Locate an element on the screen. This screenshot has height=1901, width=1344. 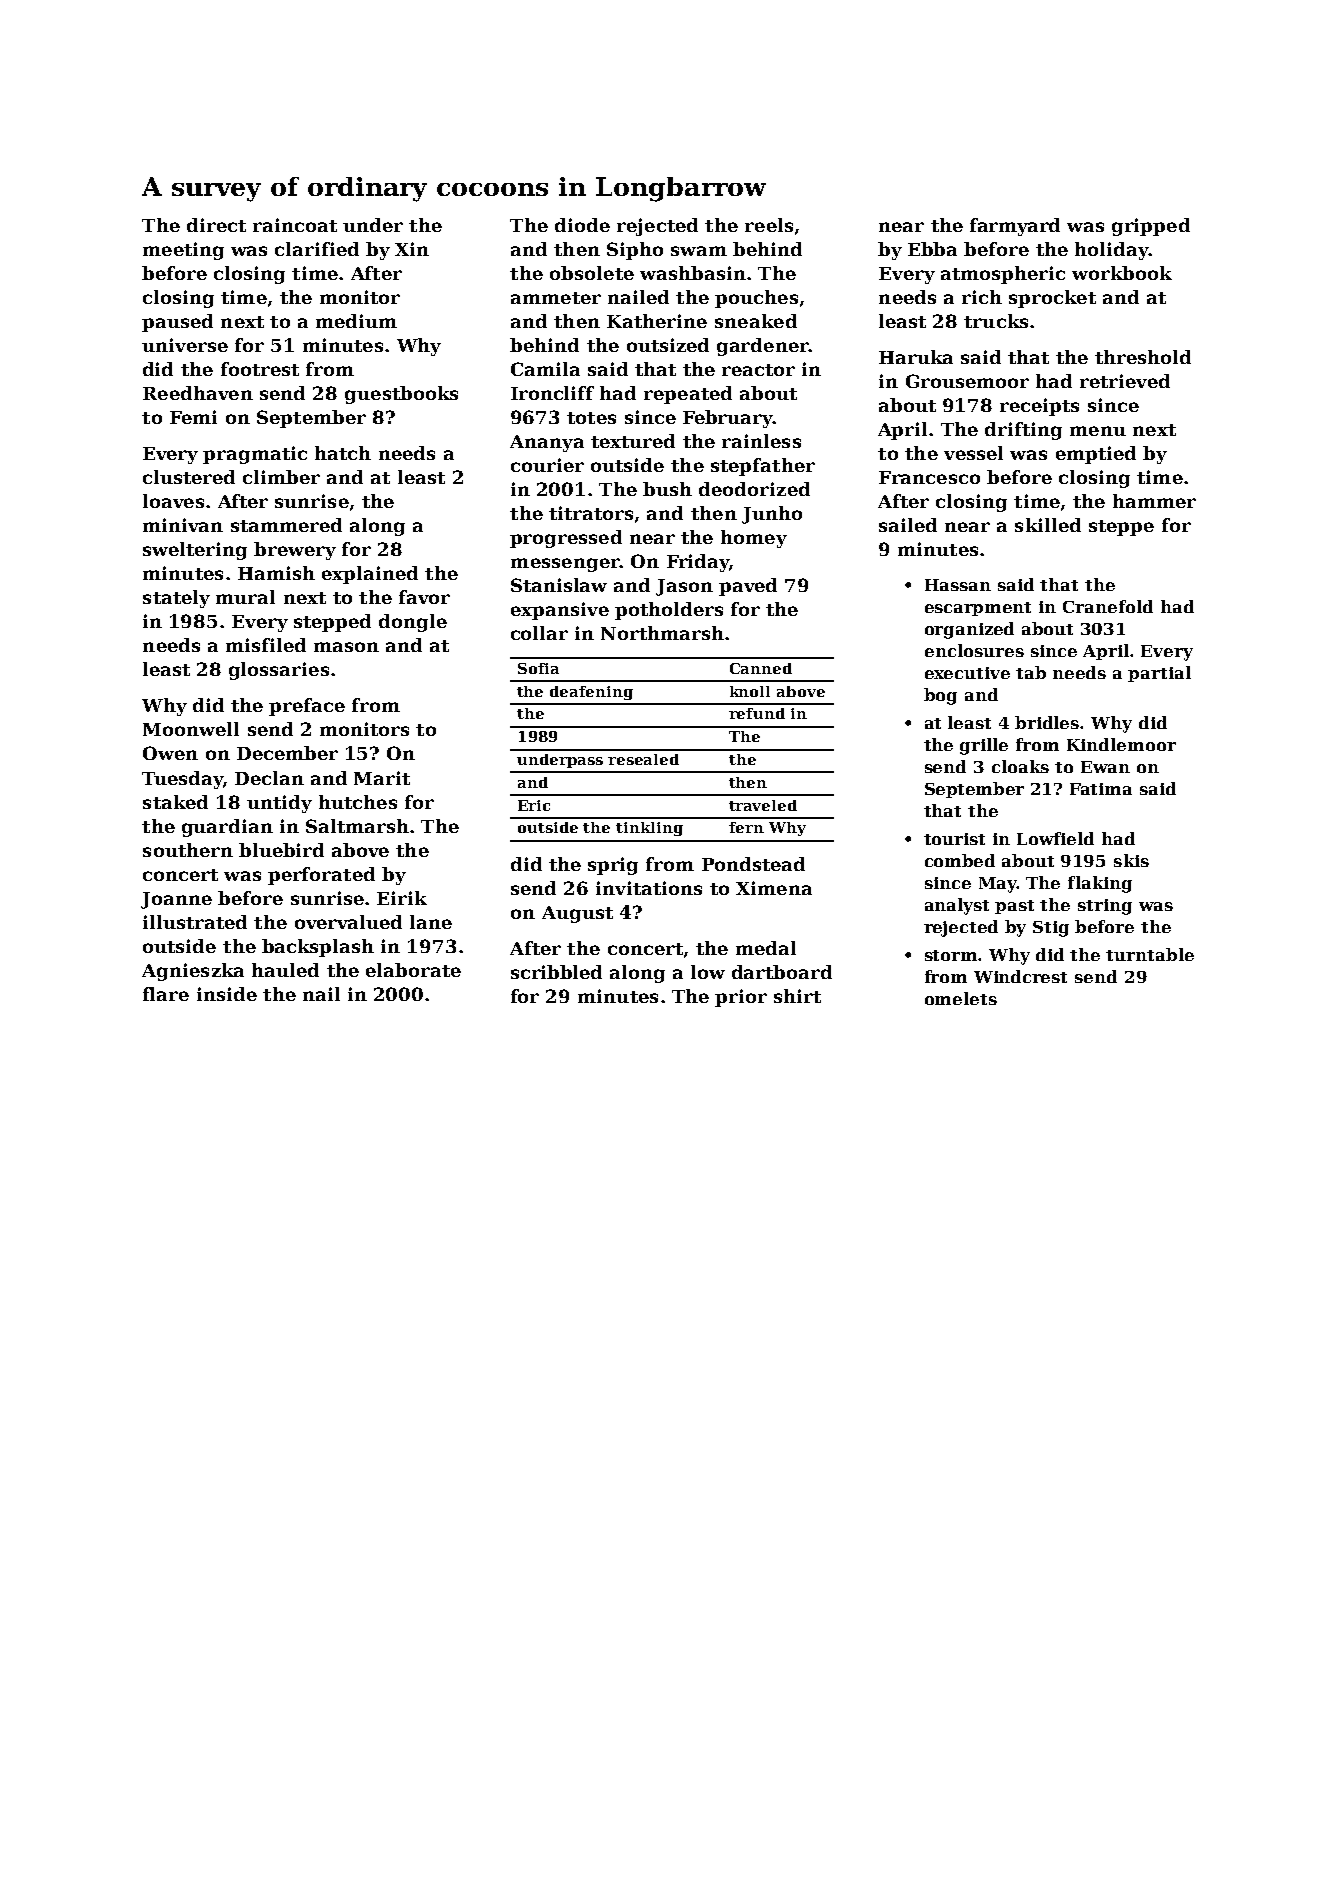
overvalued is located at coordinates (348, 922).
